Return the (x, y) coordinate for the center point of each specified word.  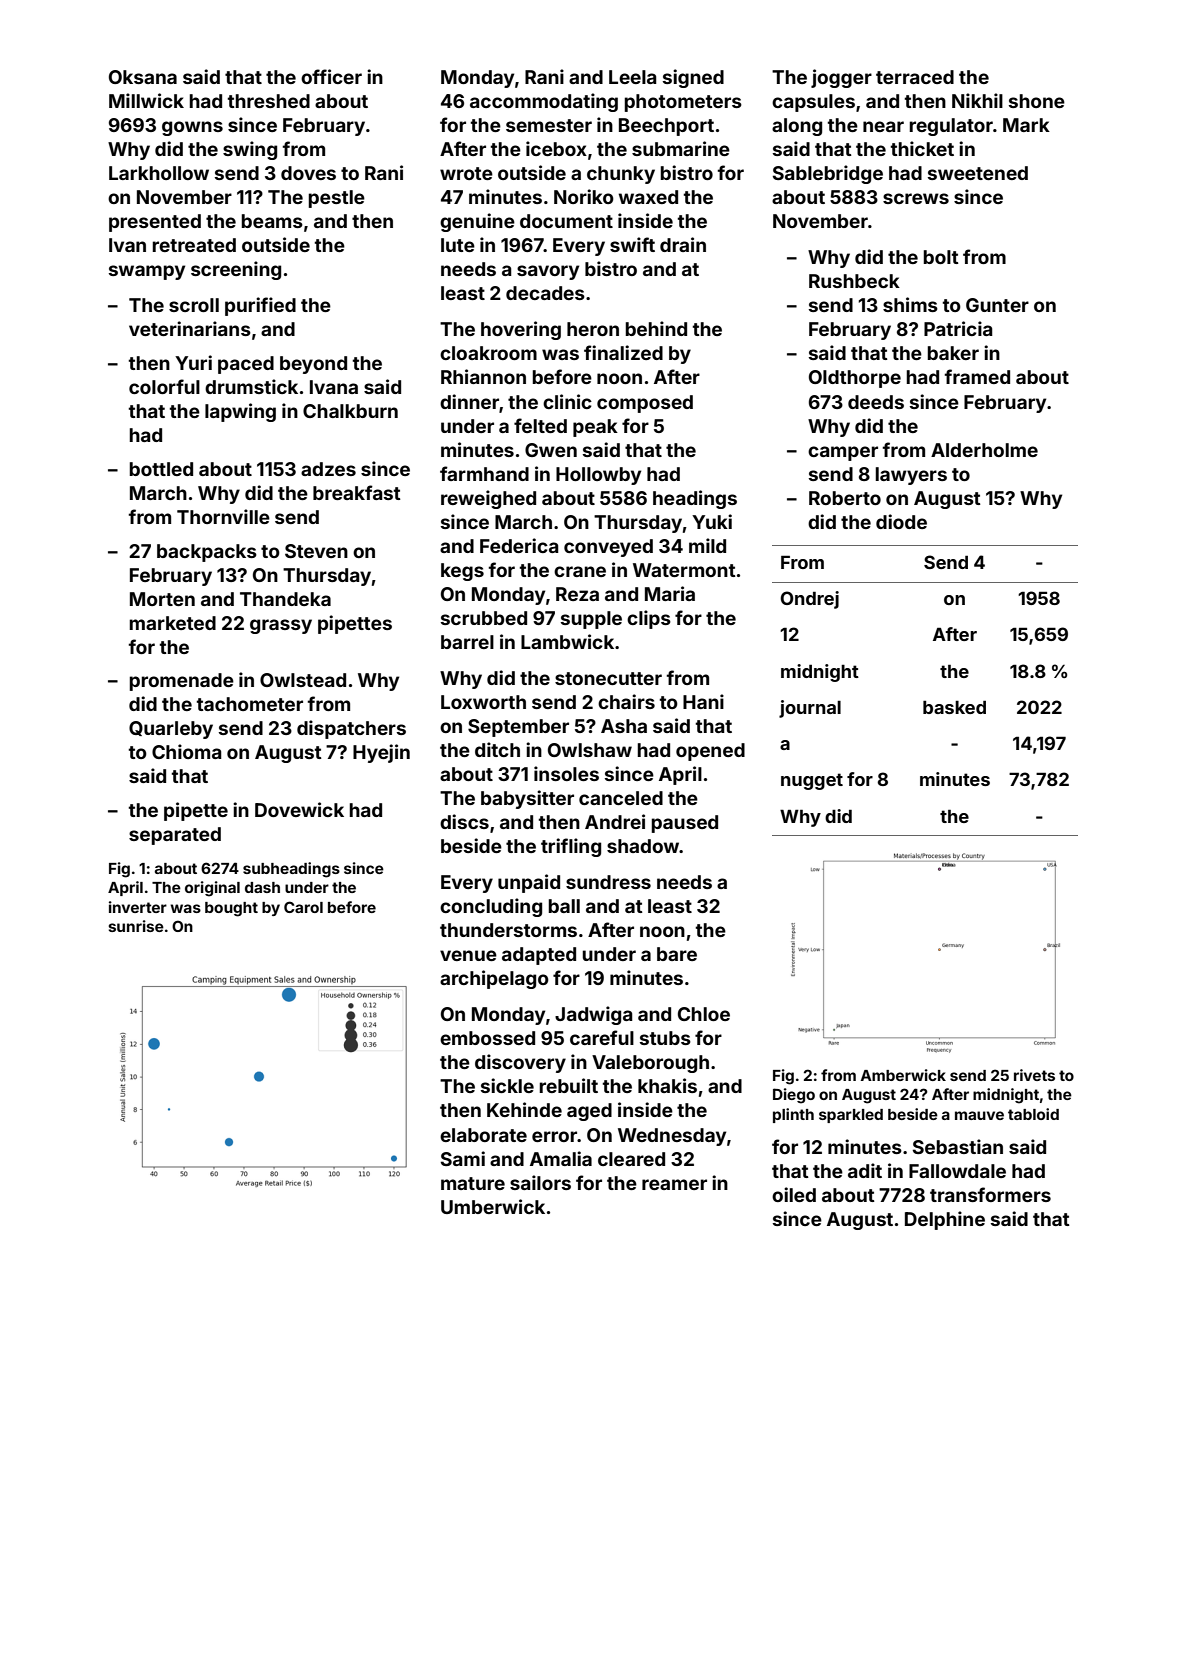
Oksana (143, 77)
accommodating (544, 102)
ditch (497, 749)
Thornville (223, 516)
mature (473, 1183)
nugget (812, 781)
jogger (841, 78)
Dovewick (299, 809)
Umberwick (493, 1206)
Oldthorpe (855, 379)
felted (540, 425)
